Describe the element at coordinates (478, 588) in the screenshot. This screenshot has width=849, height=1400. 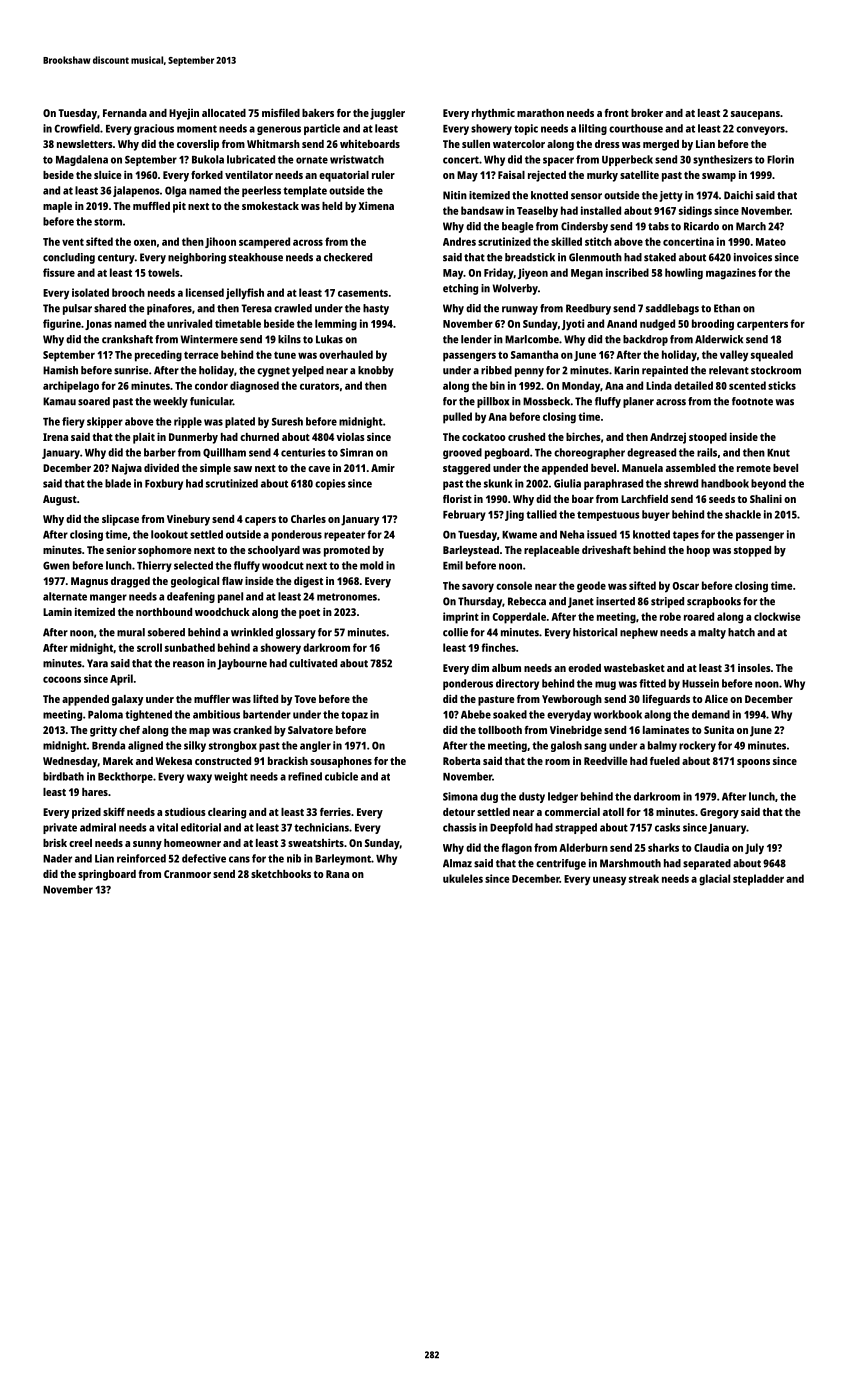
I see `savory` at that location.
